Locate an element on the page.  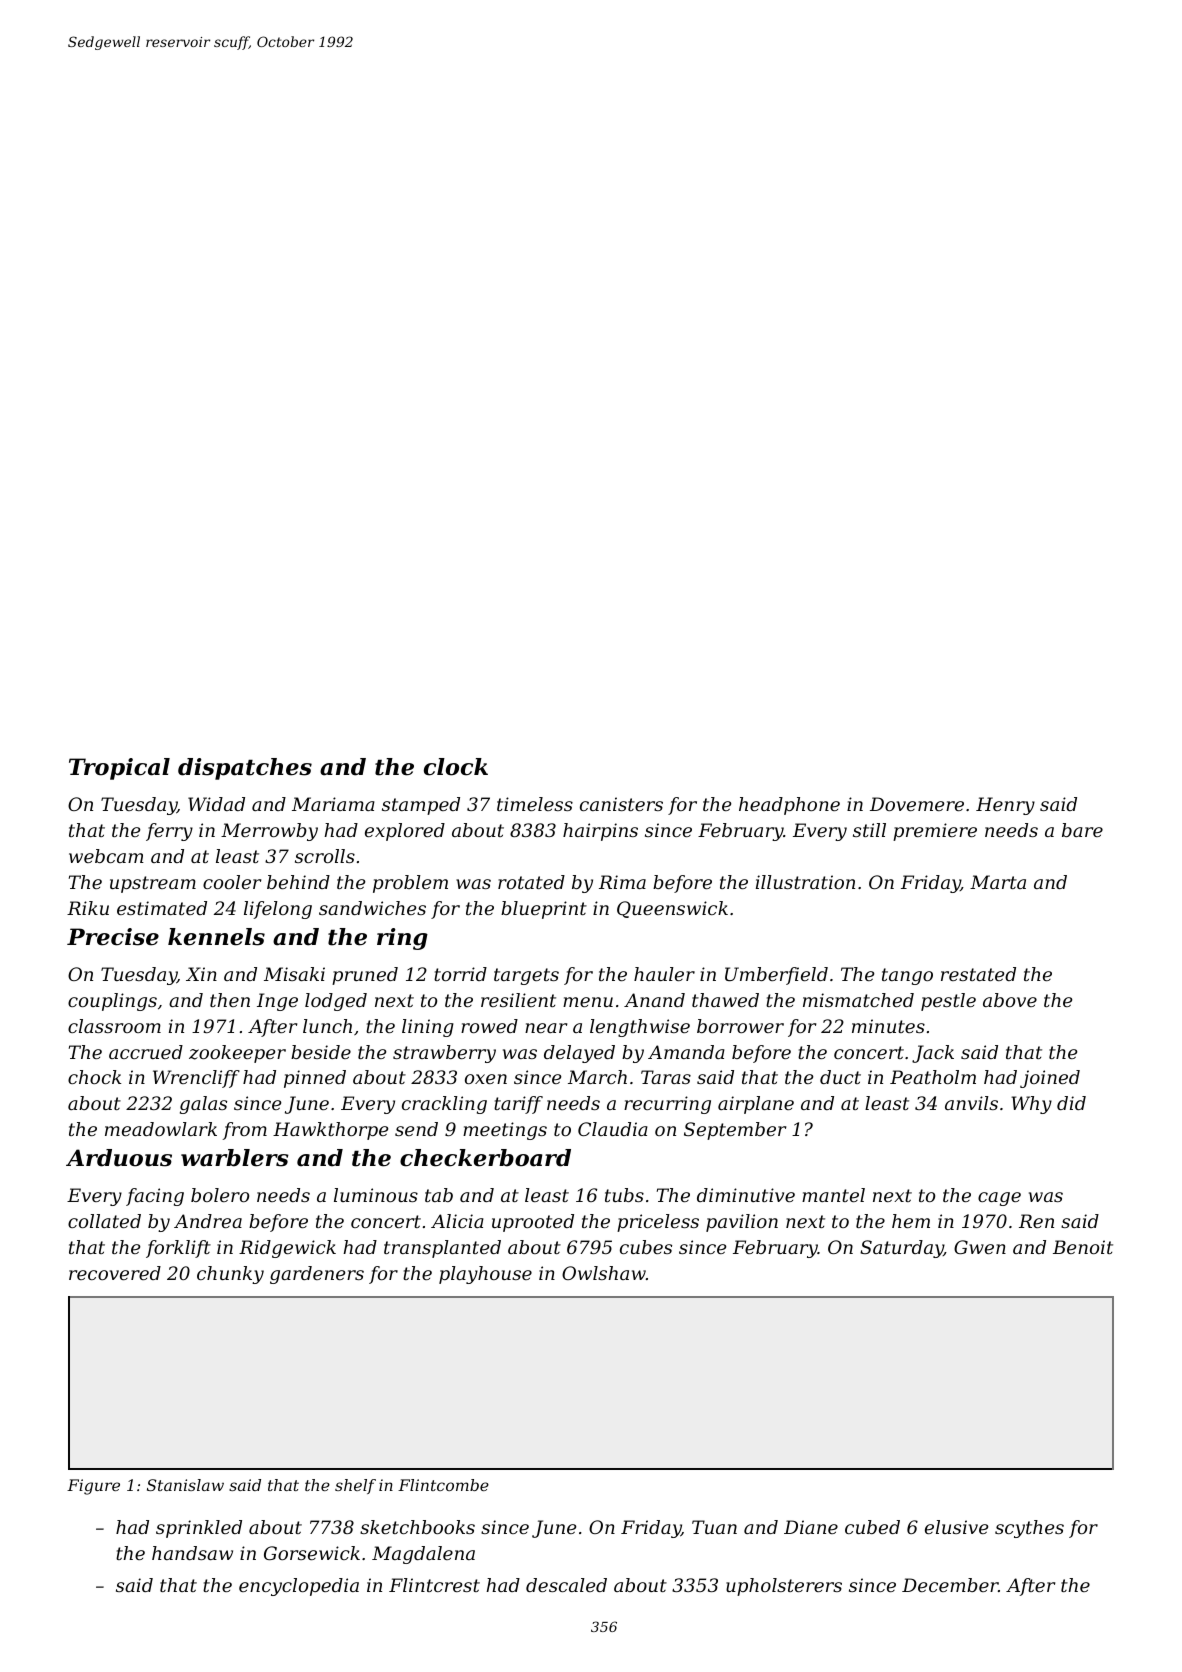
dispatches is located at coordinates (245, 769).
